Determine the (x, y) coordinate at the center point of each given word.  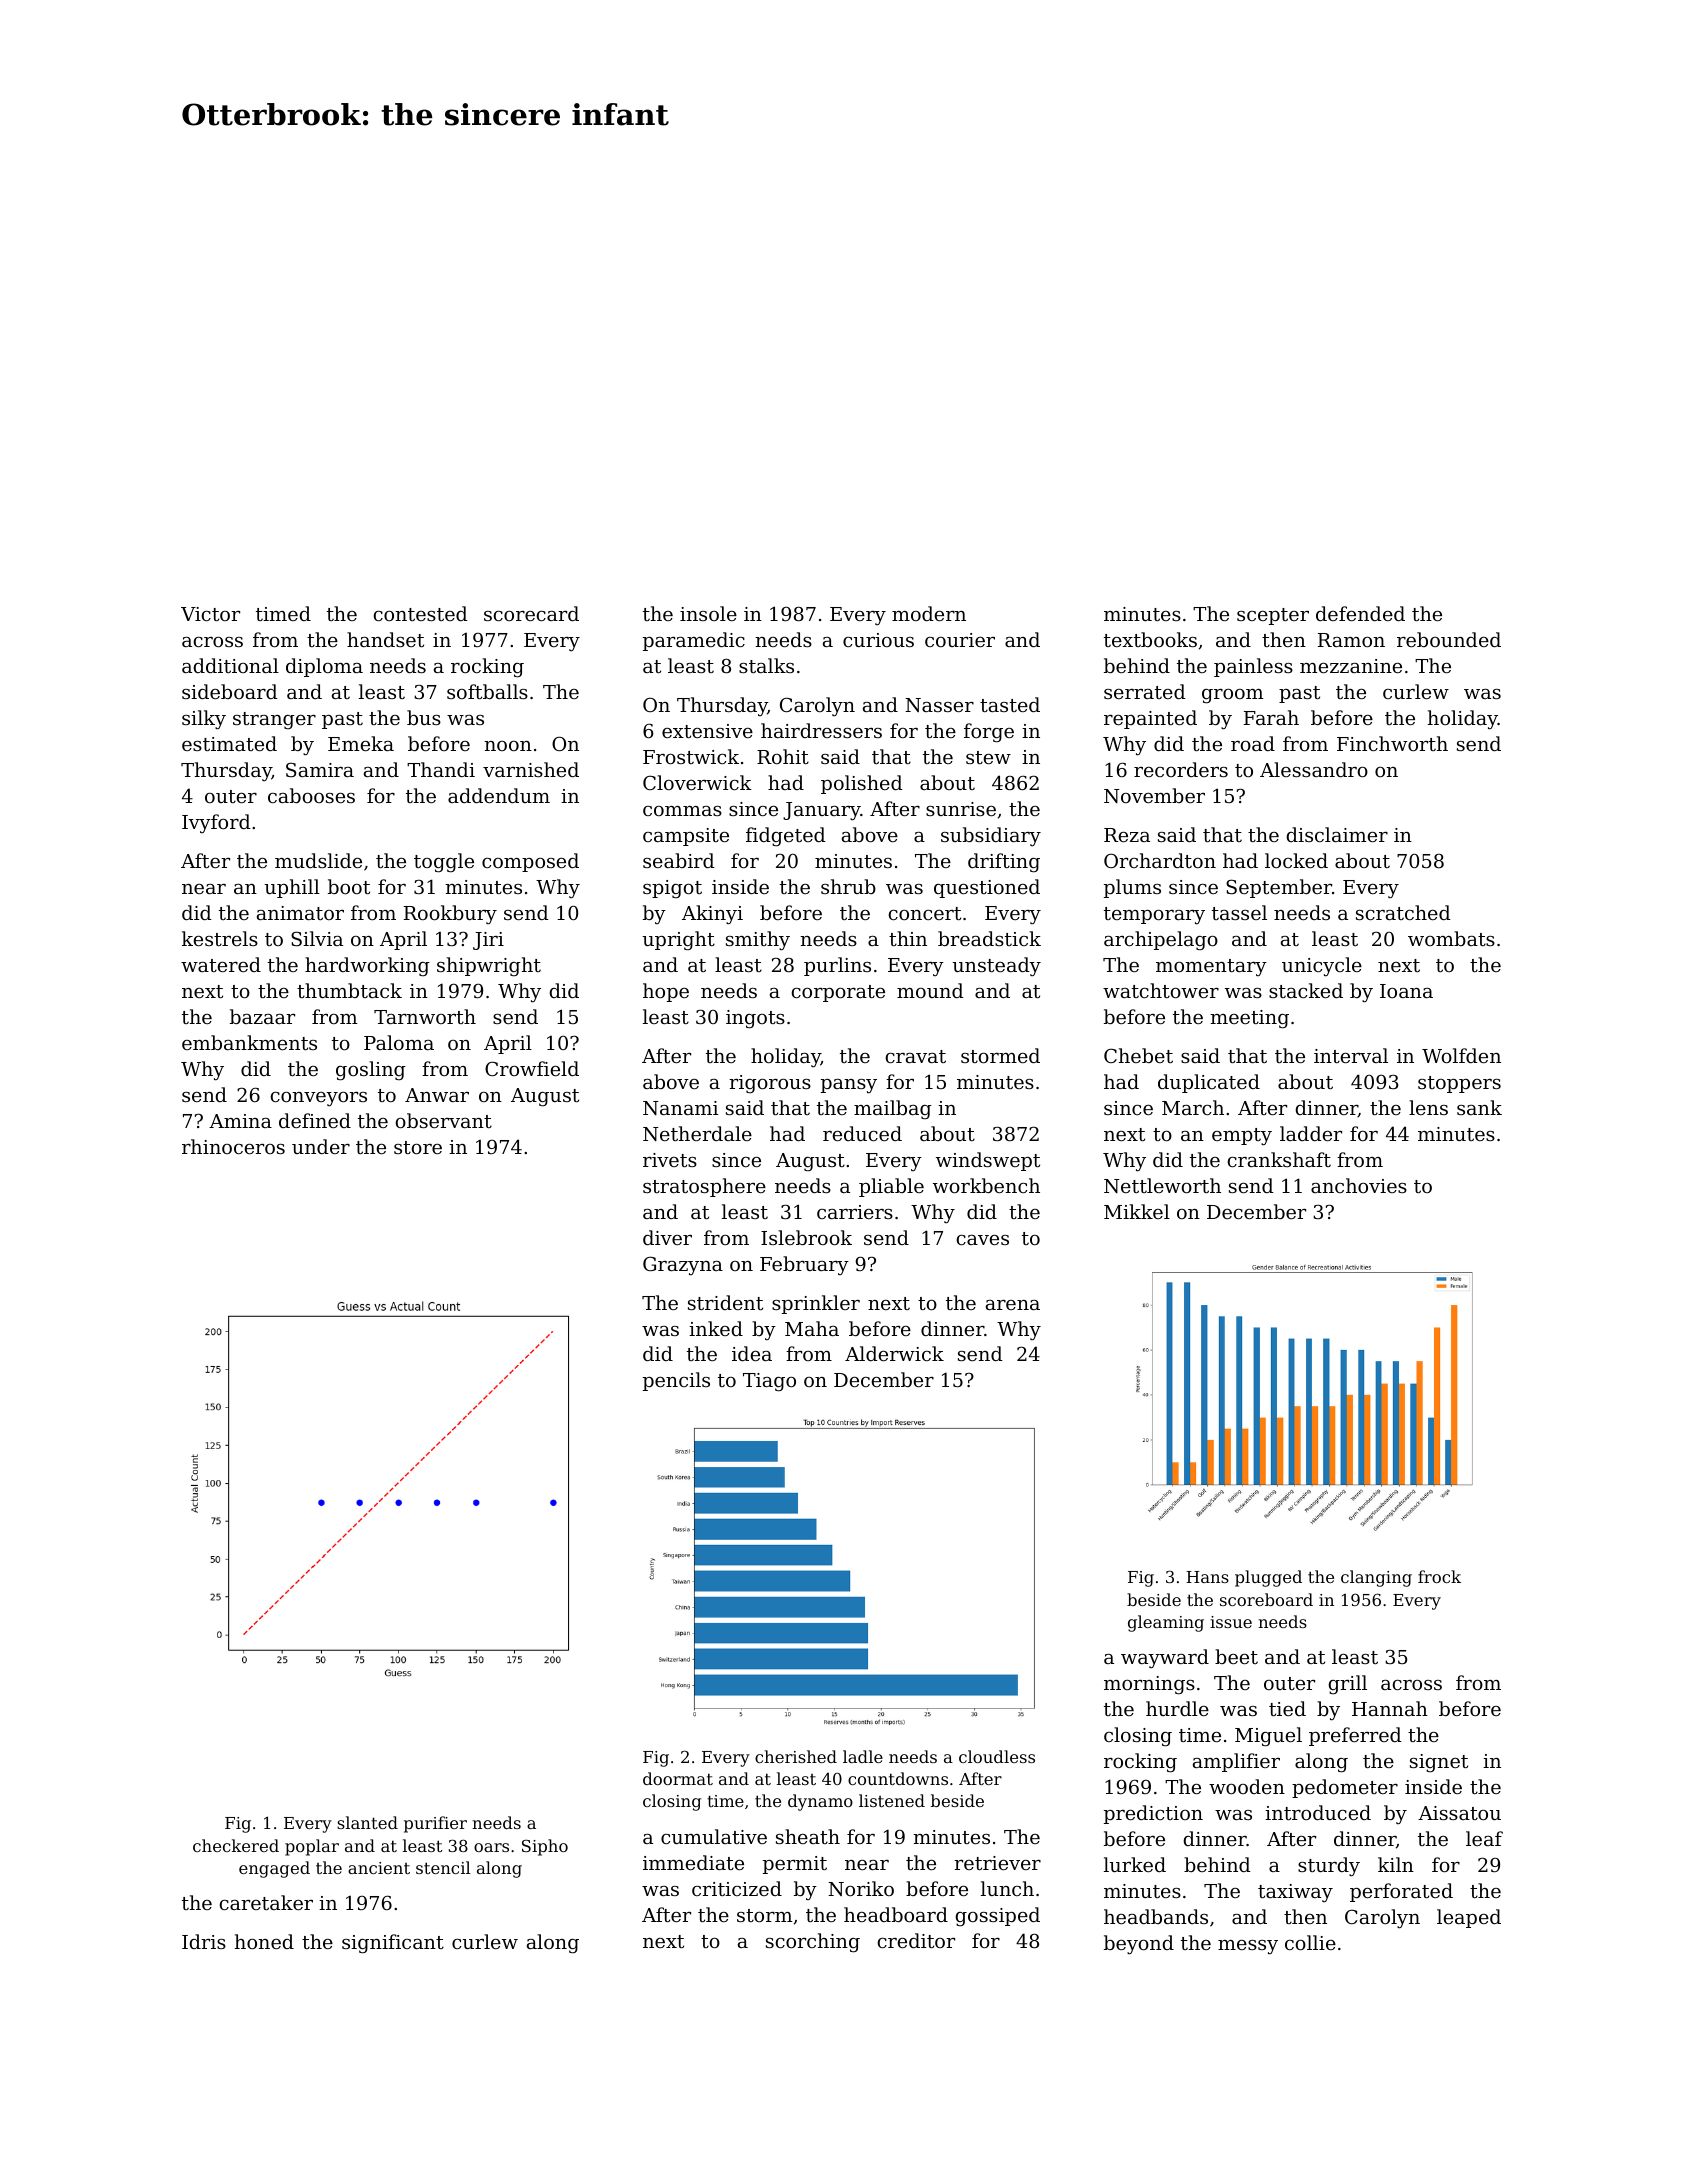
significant (393, 1944)
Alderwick (894, 1353)
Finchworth (1392, 743)
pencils (676, 1381)
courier (960, 640)
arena (1013, 1305)
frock (1439, 1576)
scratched (1403, 912)
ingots (755, 1019)
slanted (367, 1822)
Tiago (769, 1382)
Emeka (361, 743)
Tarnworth (425, 1016)
